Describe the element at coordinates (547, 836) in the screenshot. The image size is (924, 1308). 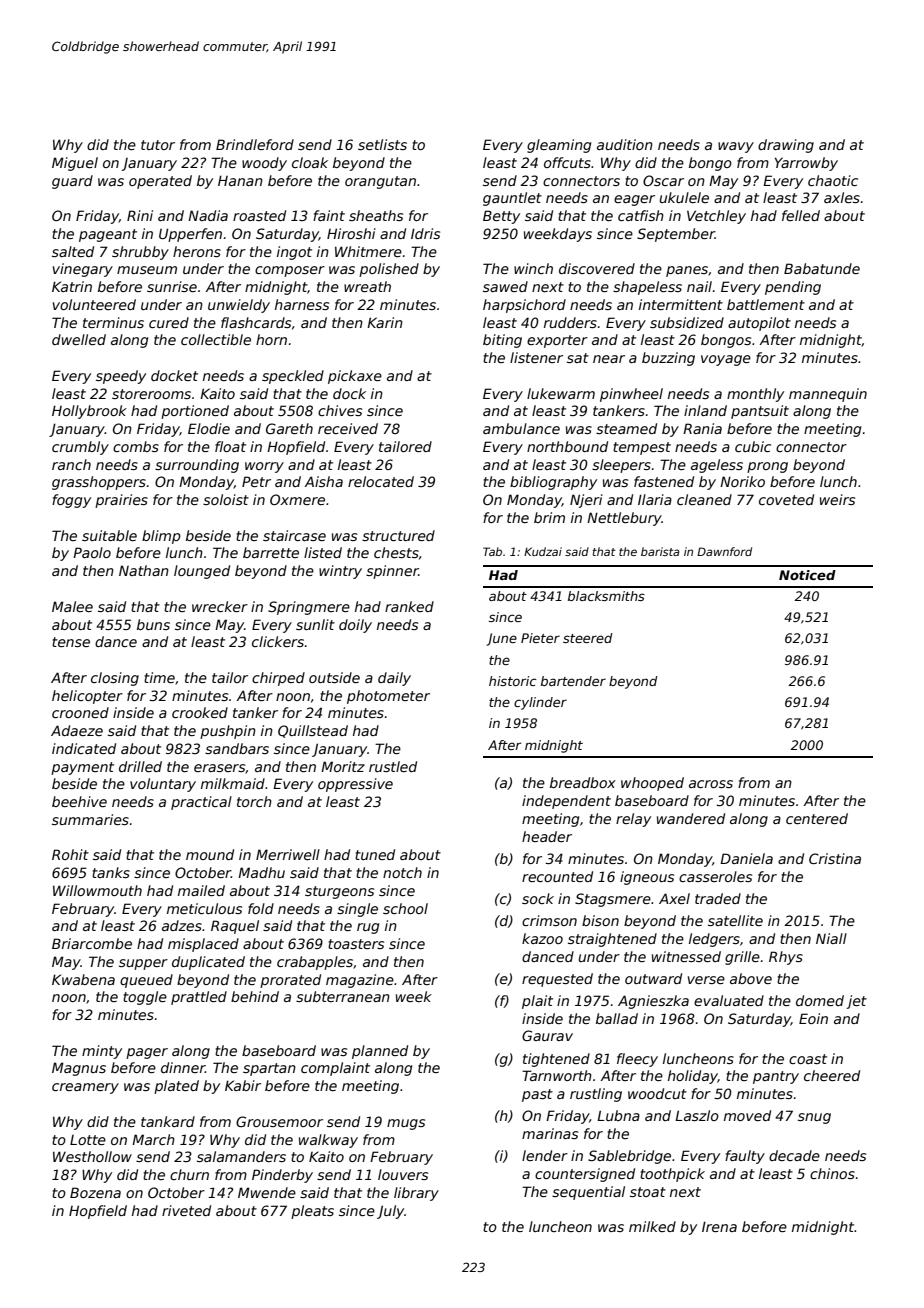
I see `header` at that location.
